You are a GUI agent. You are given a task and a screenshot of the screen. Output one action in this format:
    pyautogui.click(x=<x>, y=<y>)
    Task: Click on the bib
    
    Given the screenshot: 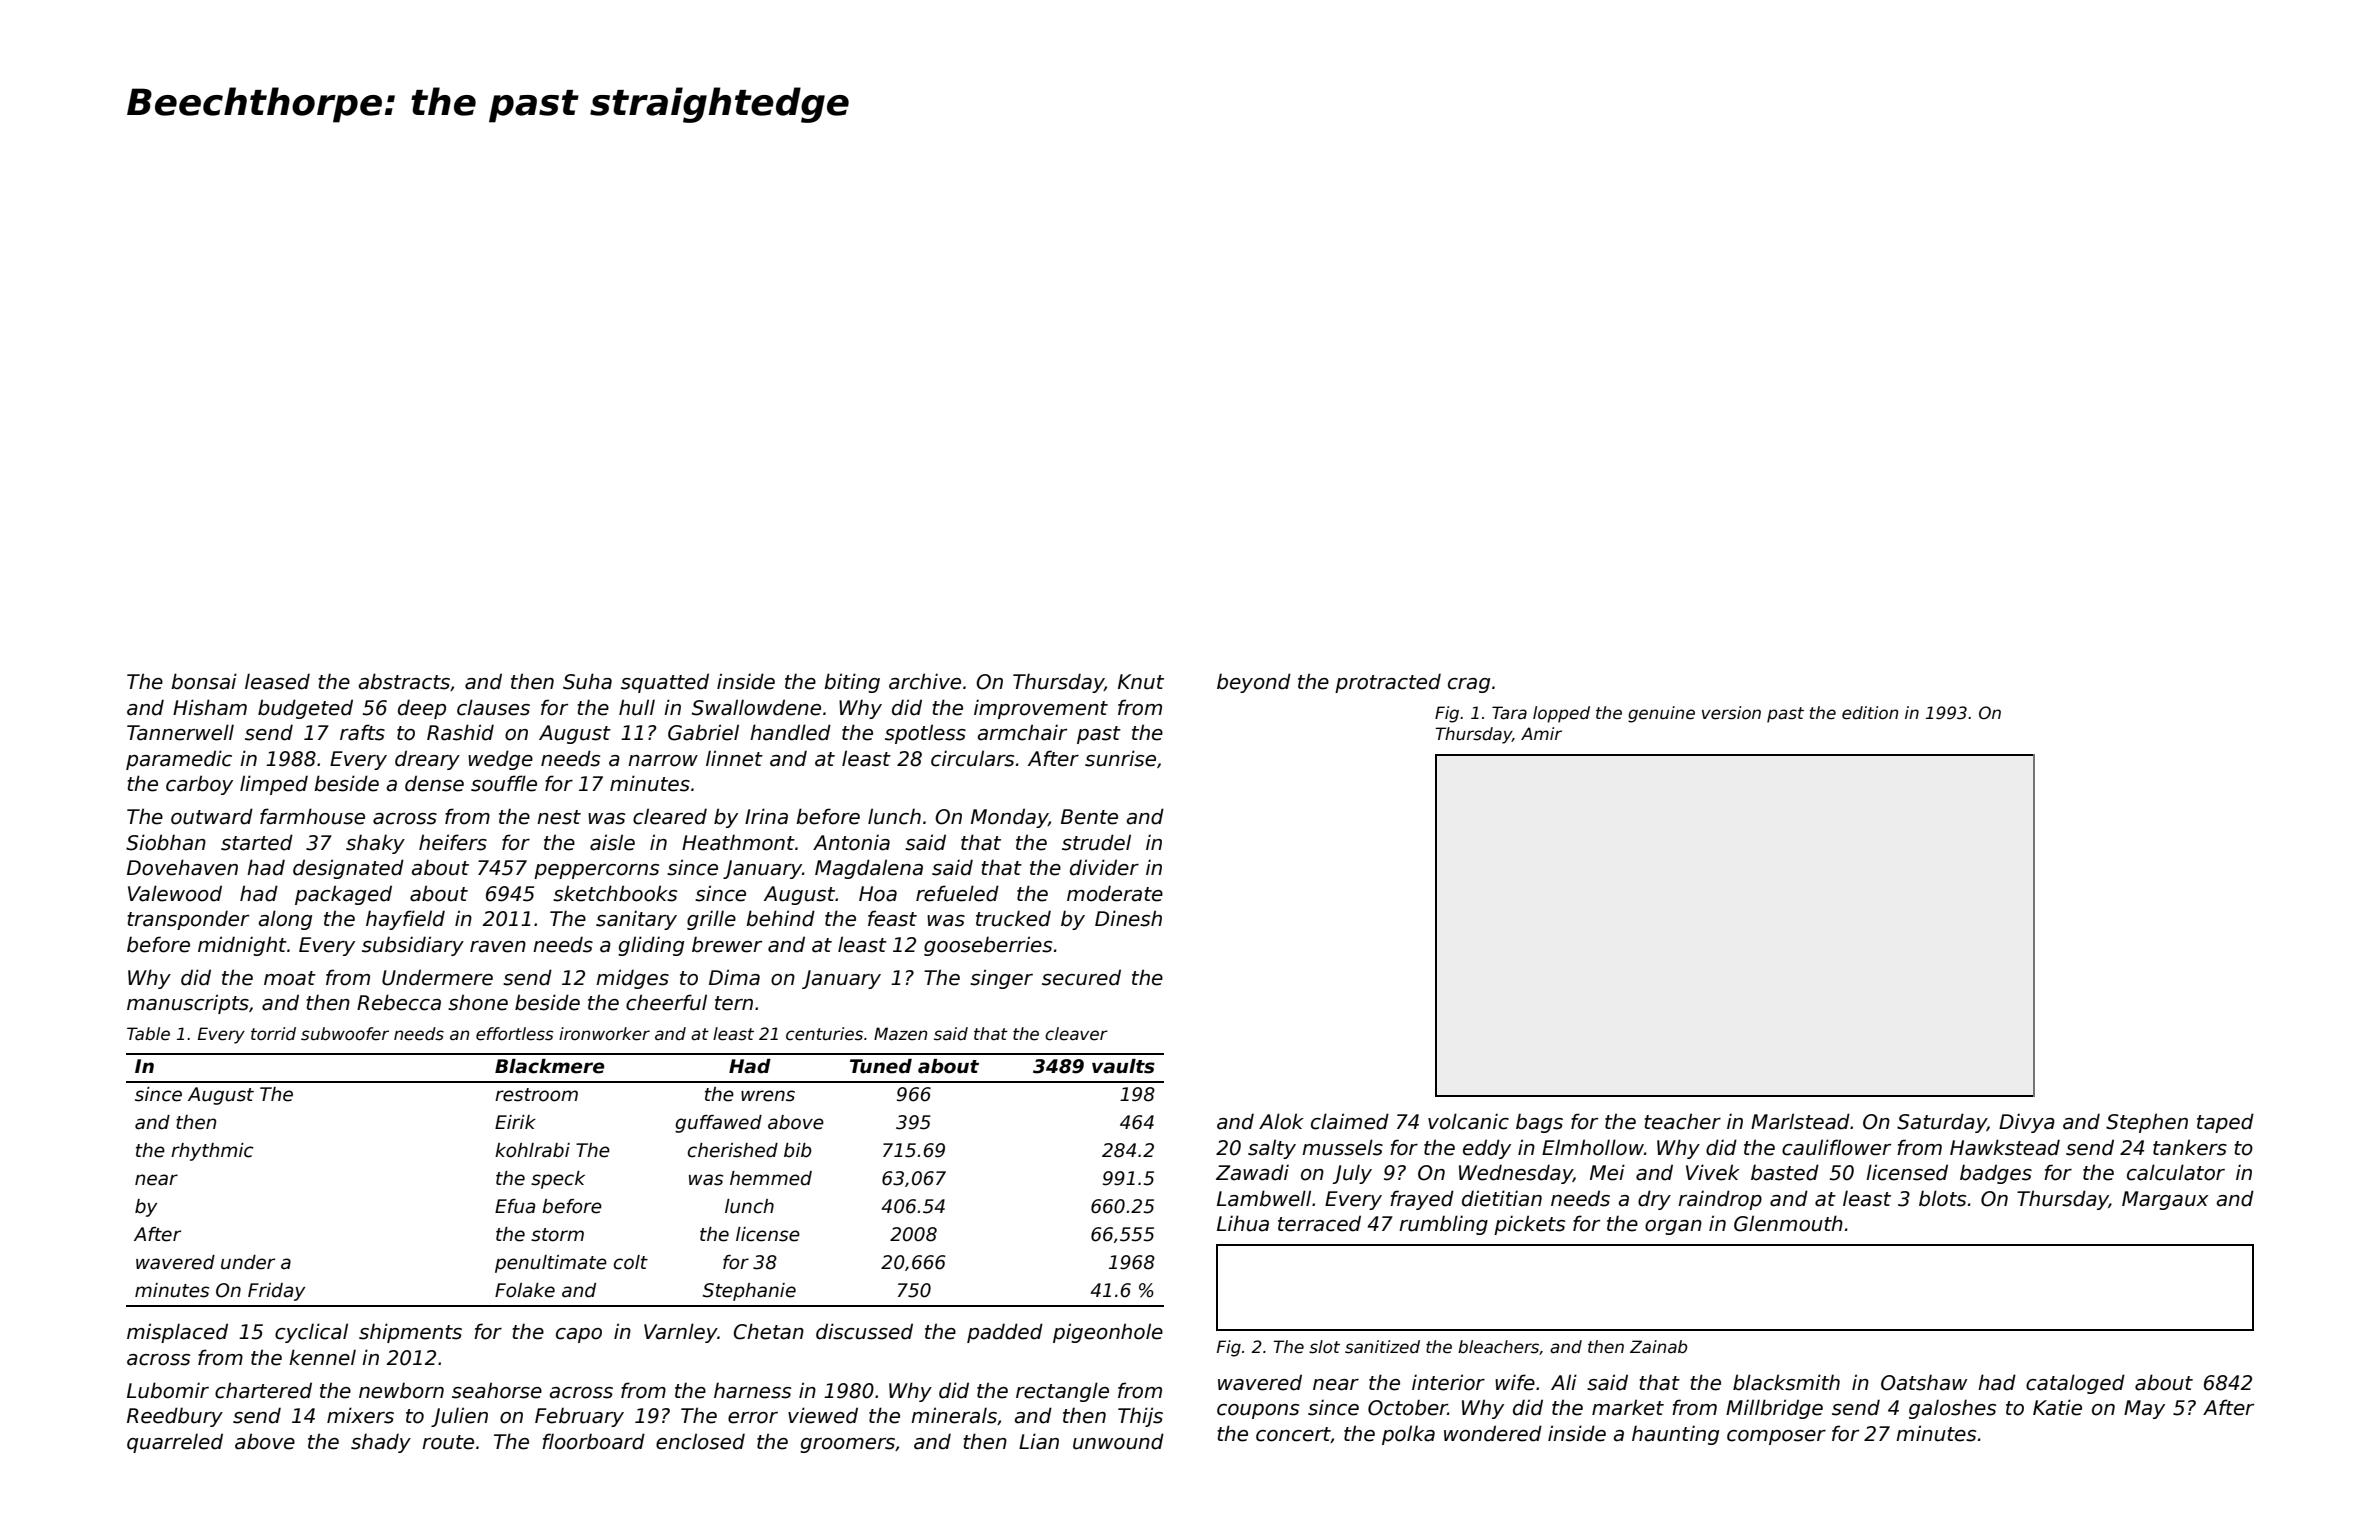 What is the action you would take?
    pyautogui.click(x=798, y=1150)
